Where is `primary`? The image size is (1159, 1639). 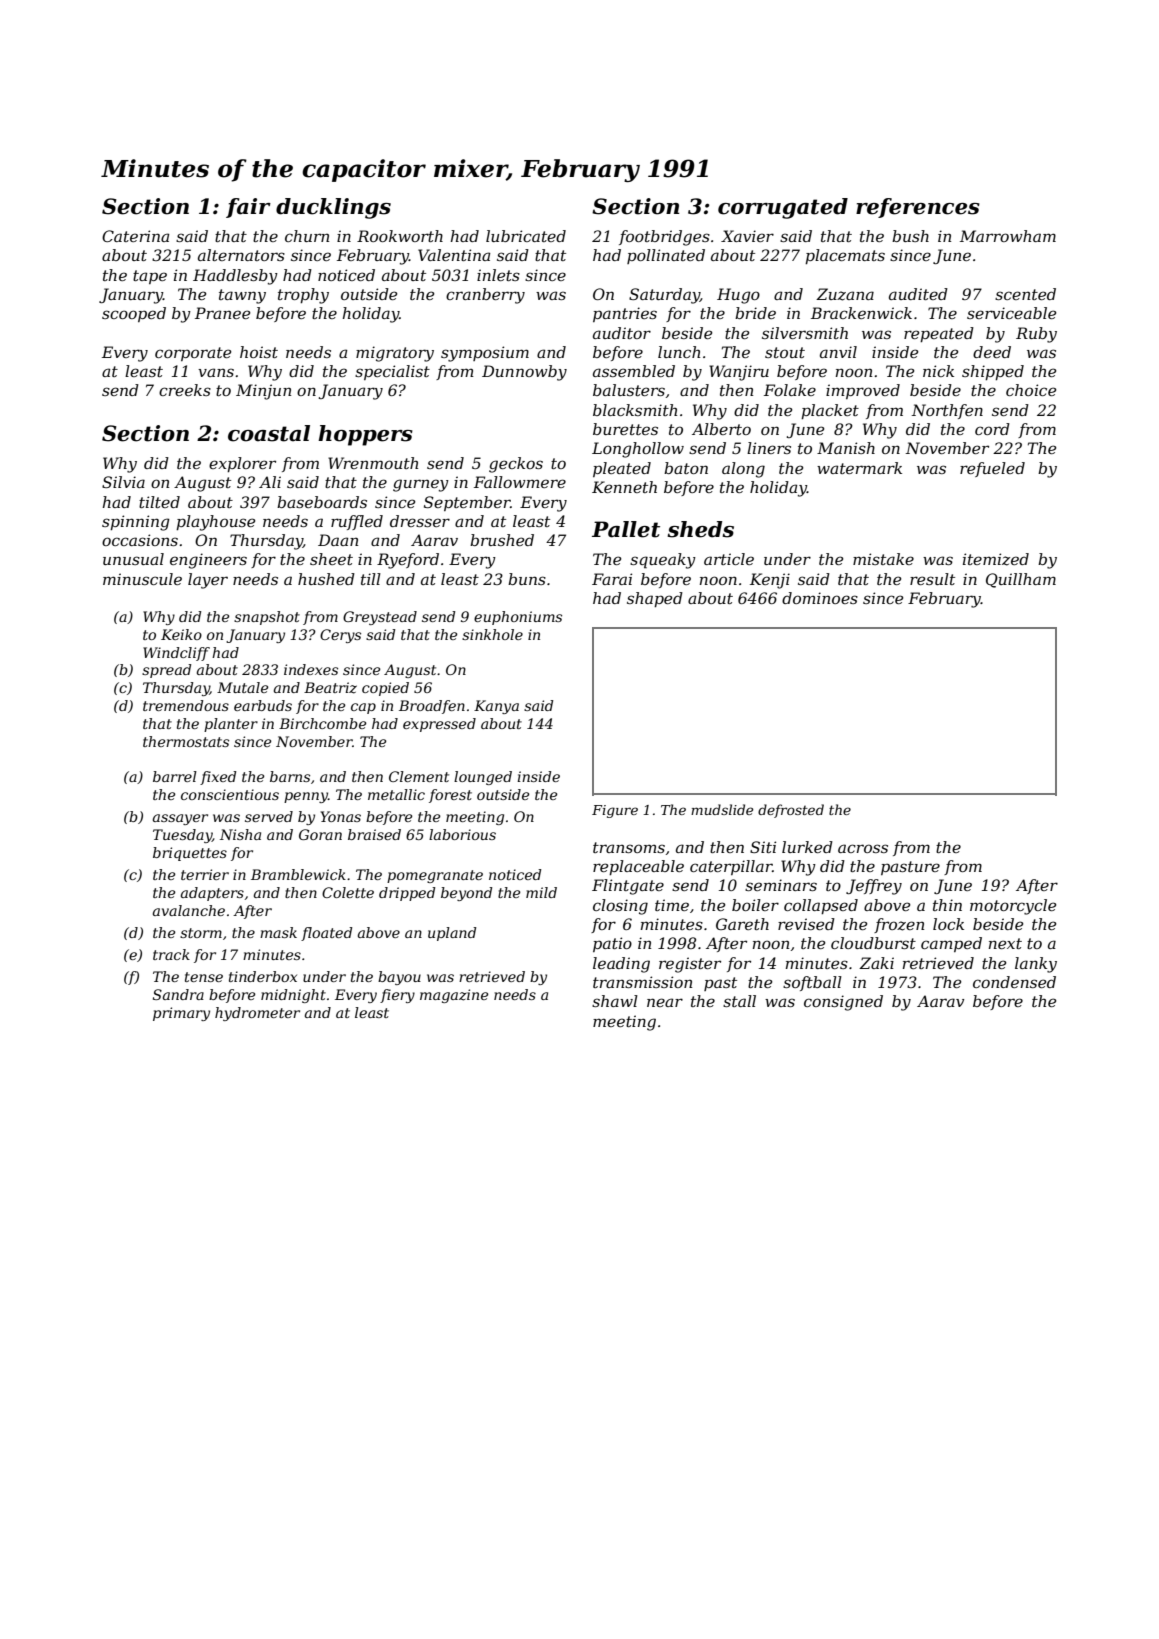 primary is located at coordinates (181, 1014).
